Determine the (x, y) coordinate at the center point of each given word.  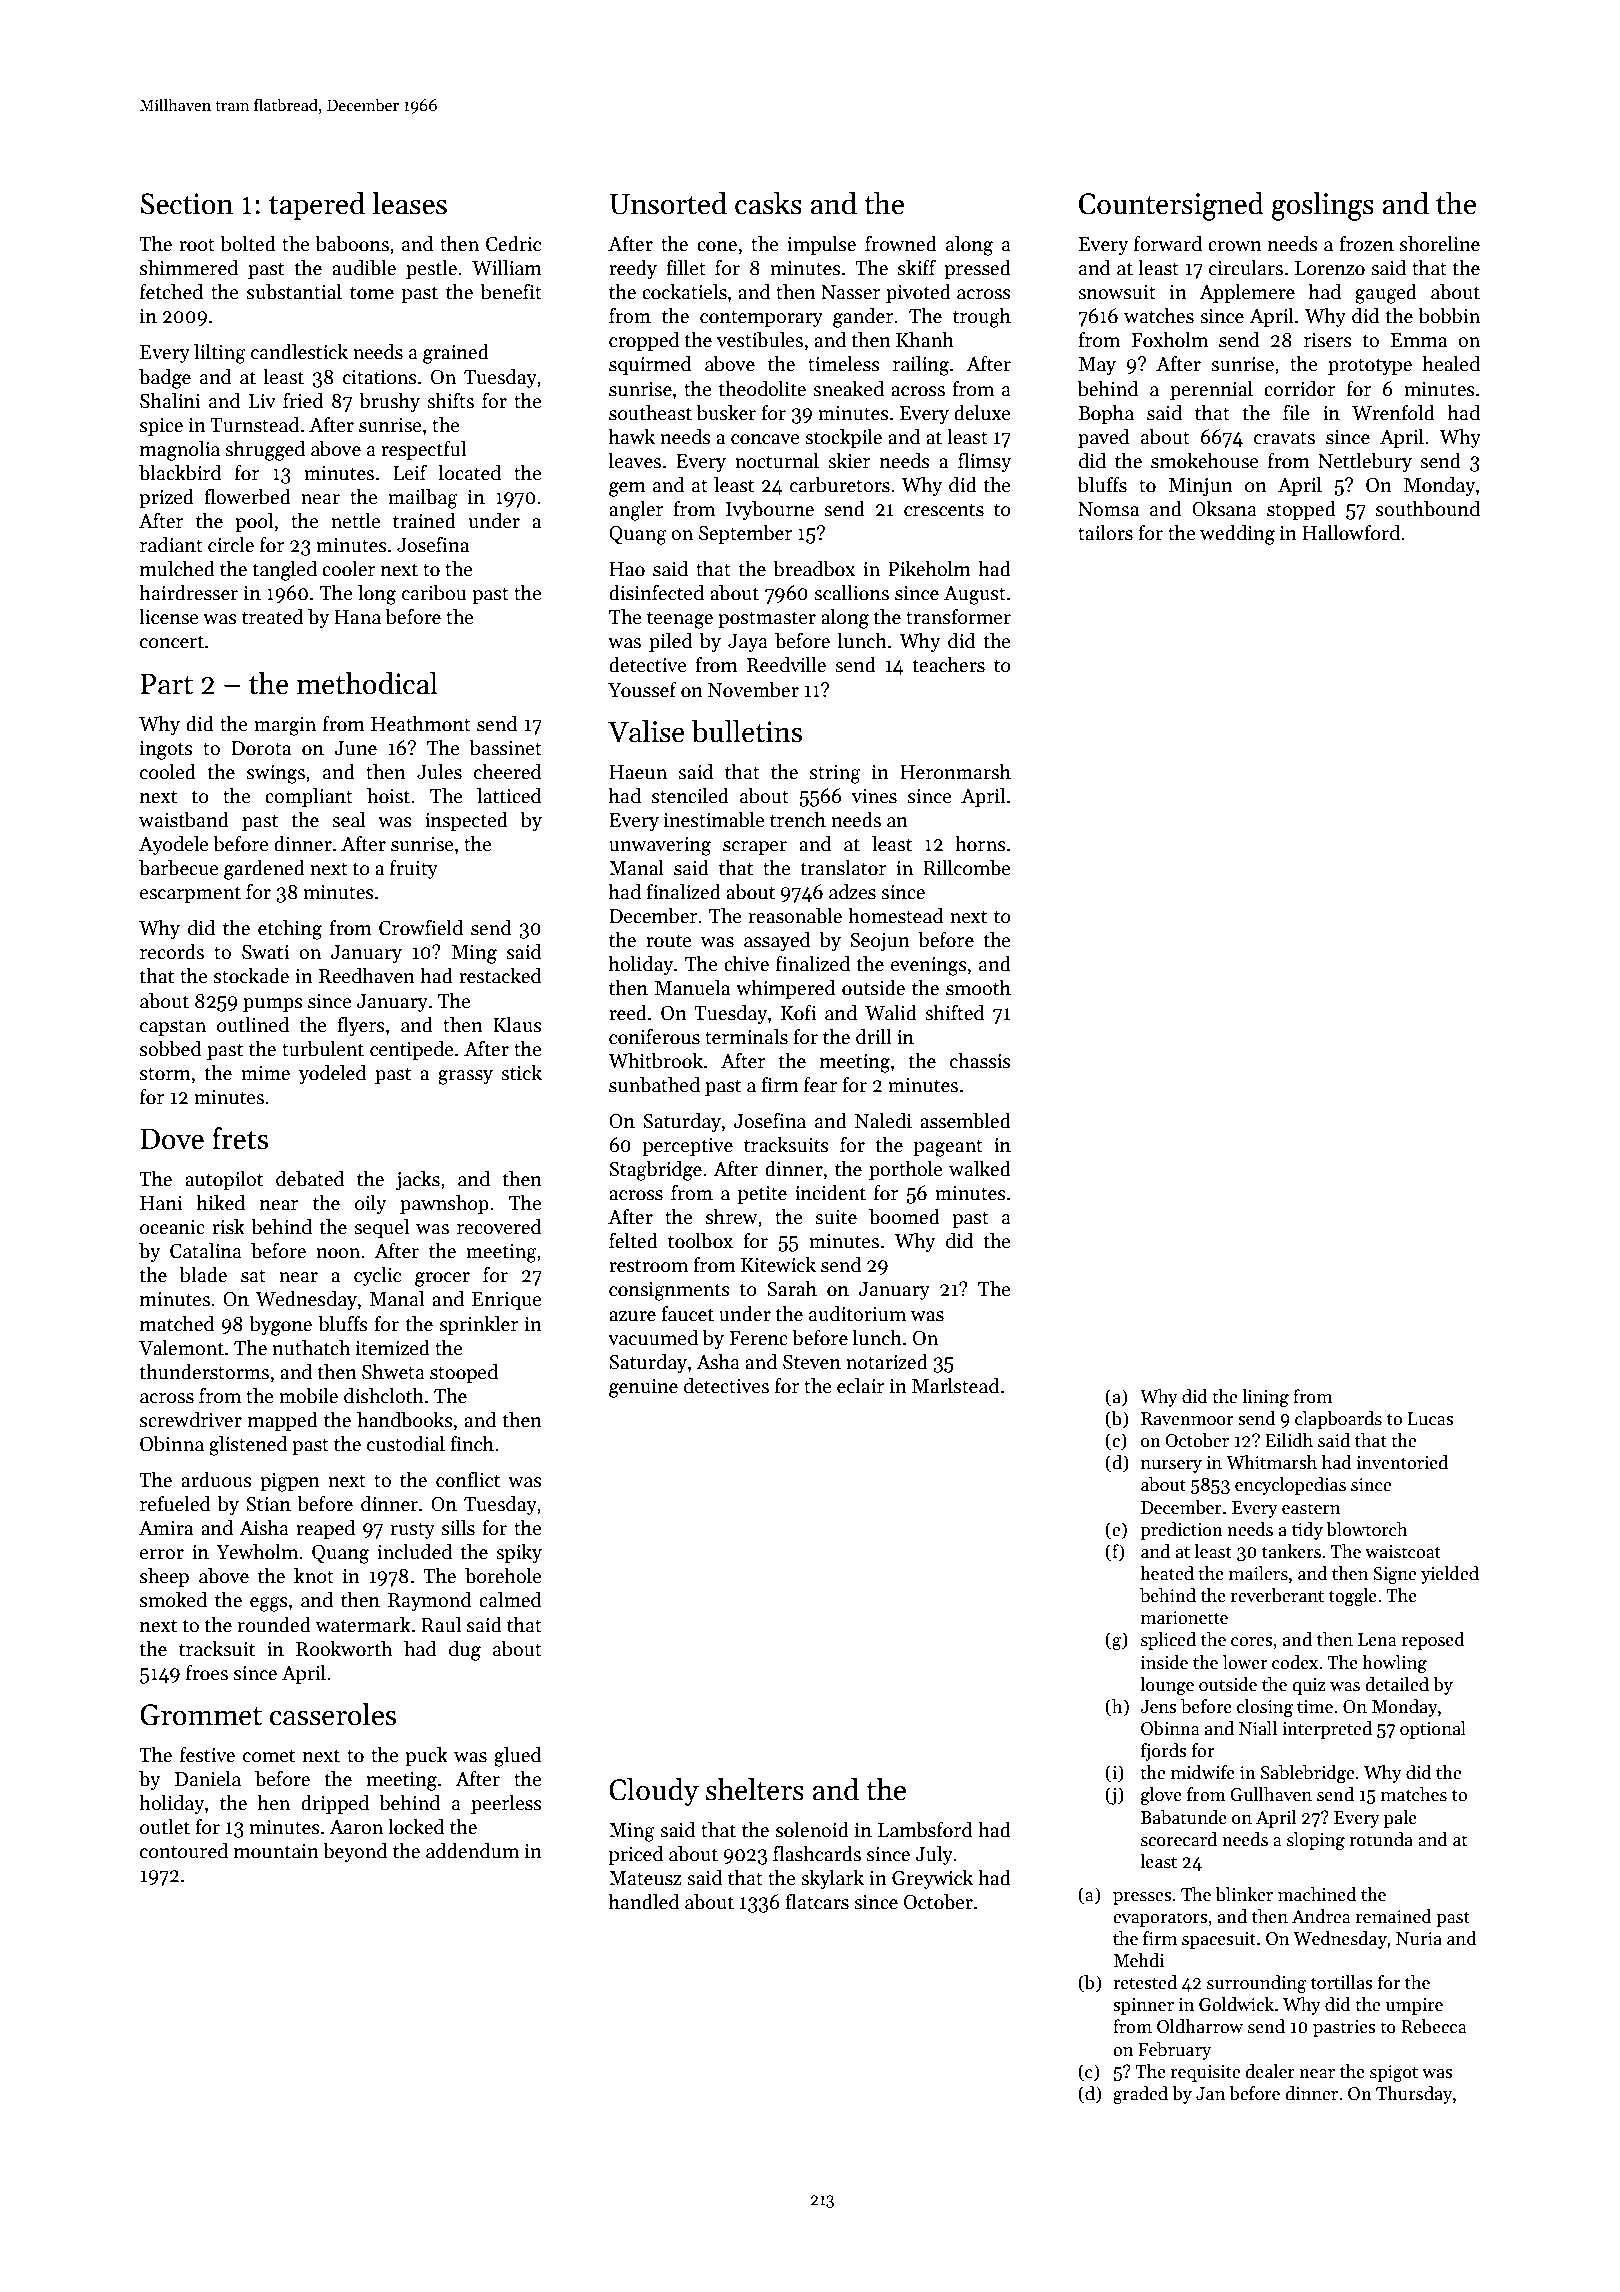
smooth (978, 988)
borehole (503, 1576)
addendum (472, 1851)
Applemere (1247, 293)
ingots (166, 750)
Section (187, 204)
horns (980, 844)
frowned (901, 244)
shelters (755, 1789)
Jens (1158, 1707)
